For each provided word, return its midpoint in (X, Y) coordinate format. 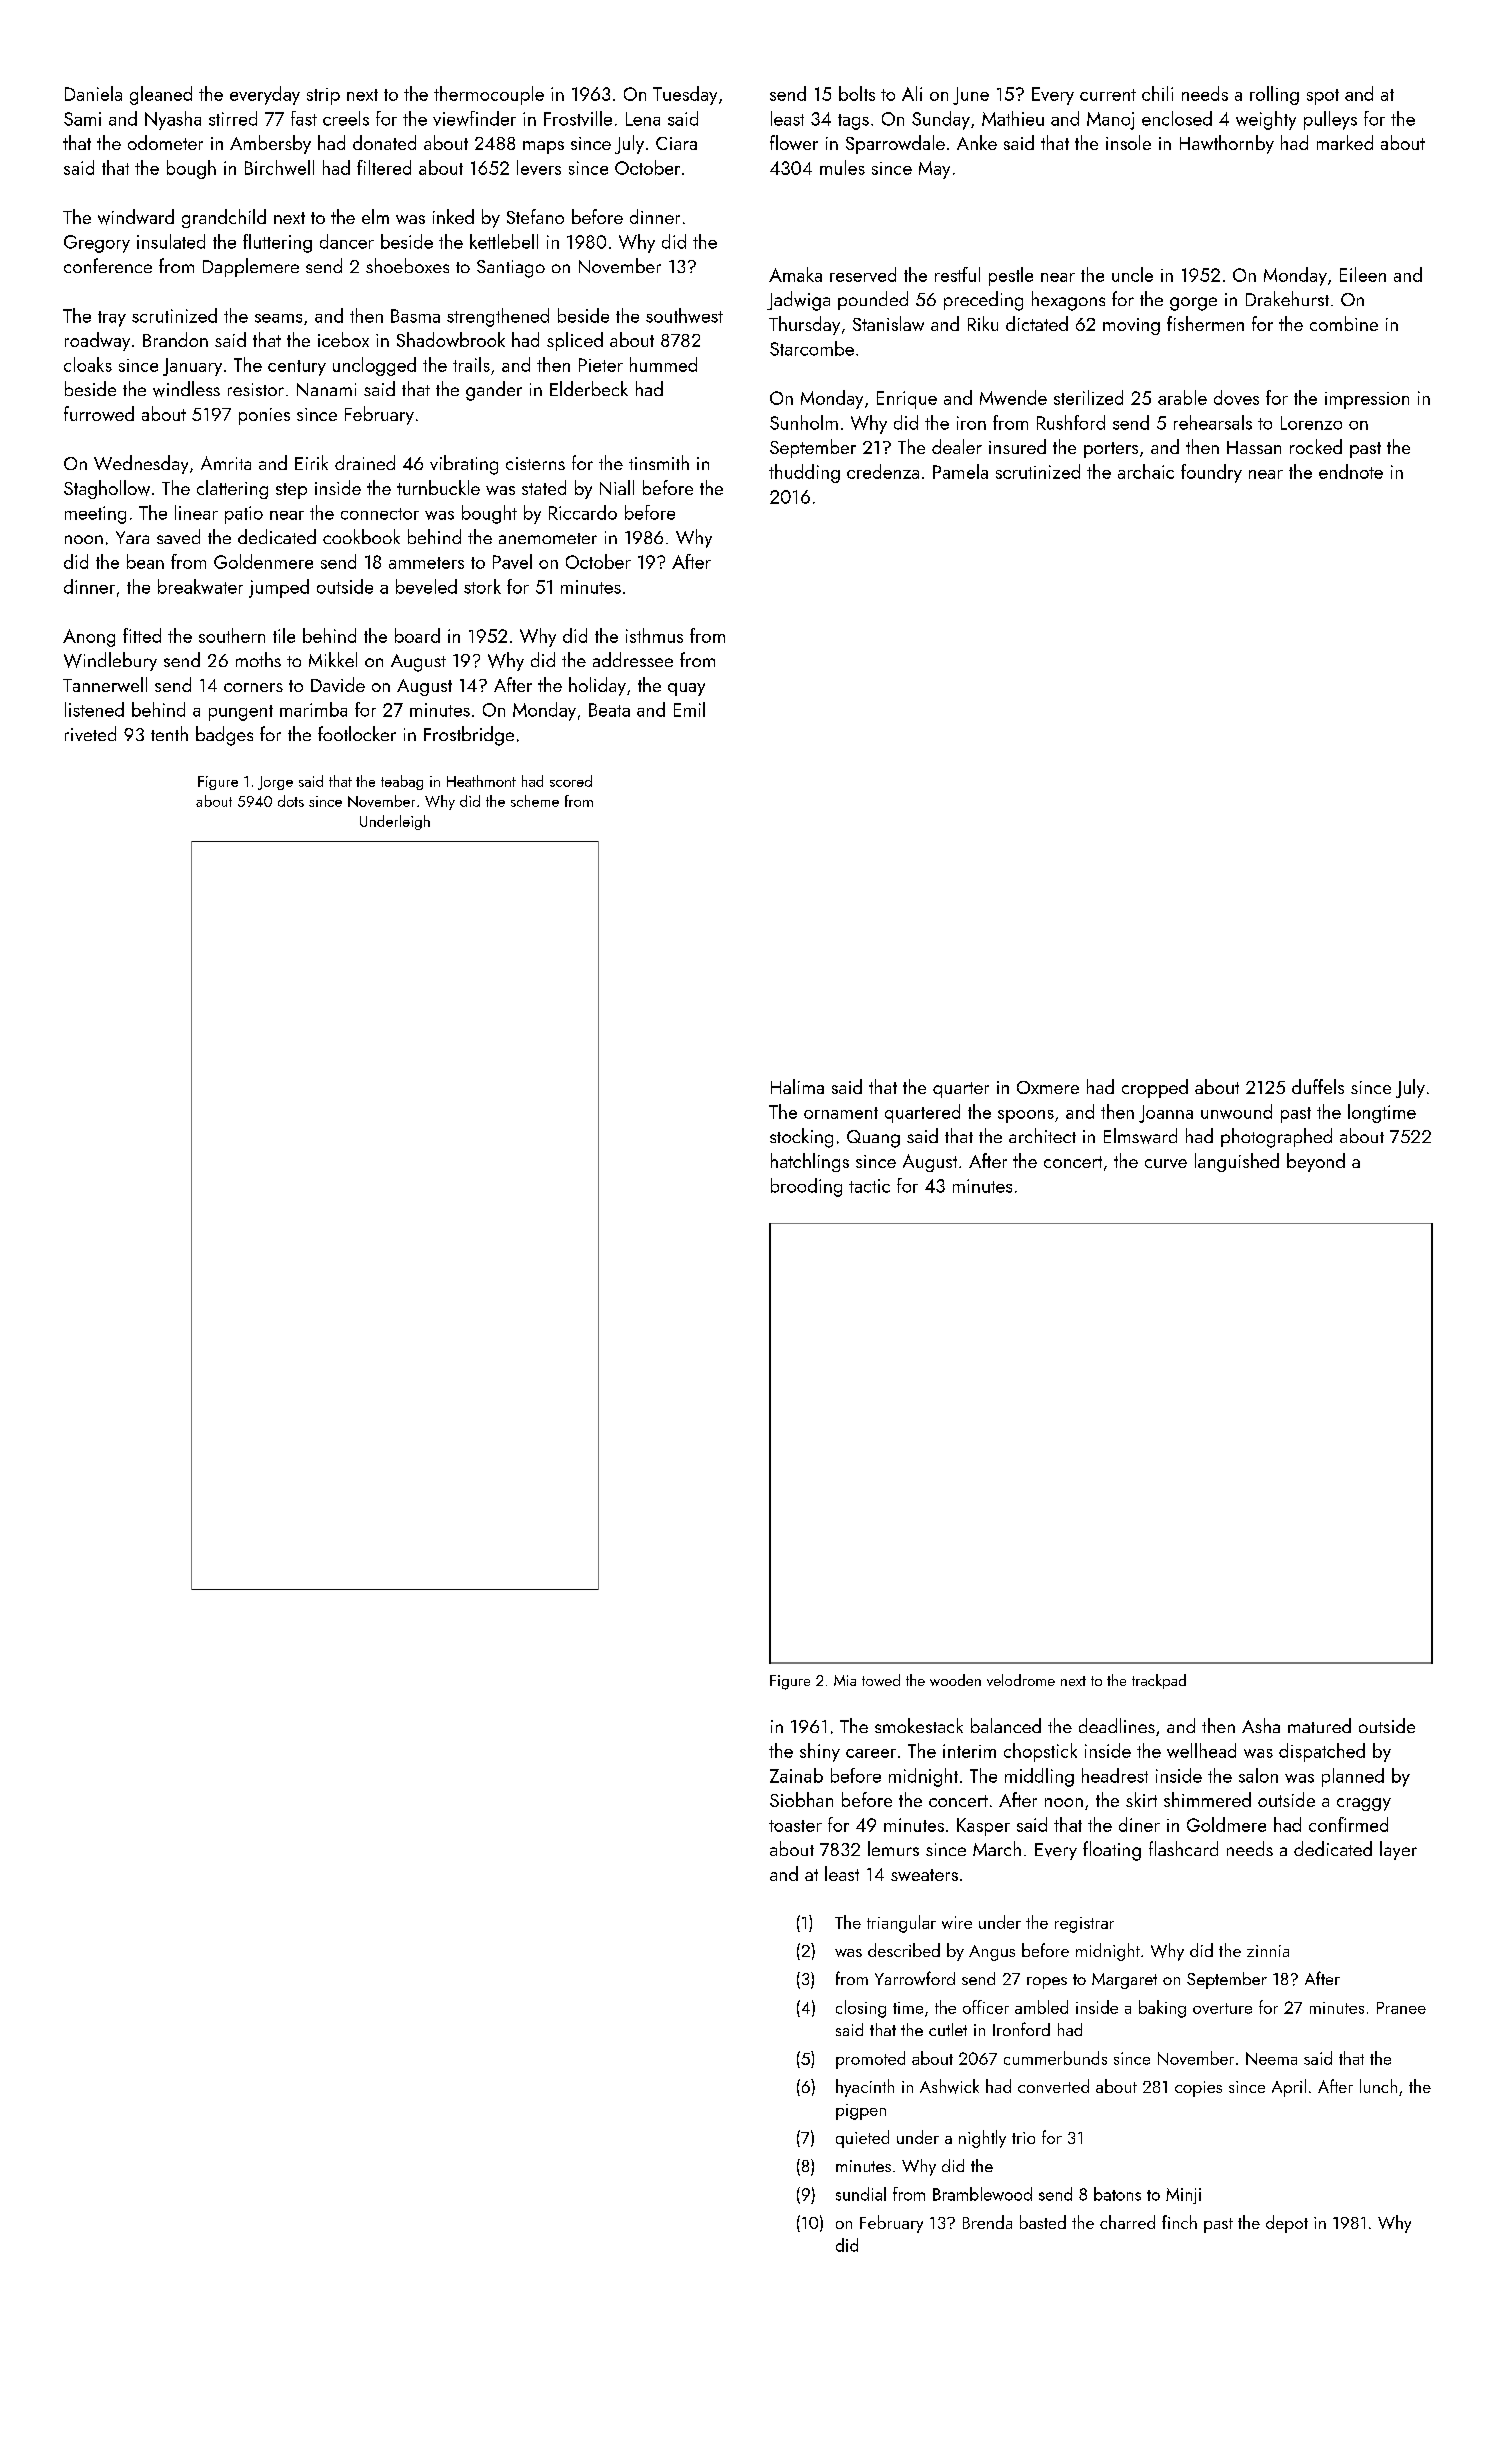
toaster (795, 1826)
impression (1367, 400)
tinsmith (659, 462)
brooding (806, 1187)
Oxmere (1048, 1087)
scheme (535, 801)
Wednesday (141, 464)
